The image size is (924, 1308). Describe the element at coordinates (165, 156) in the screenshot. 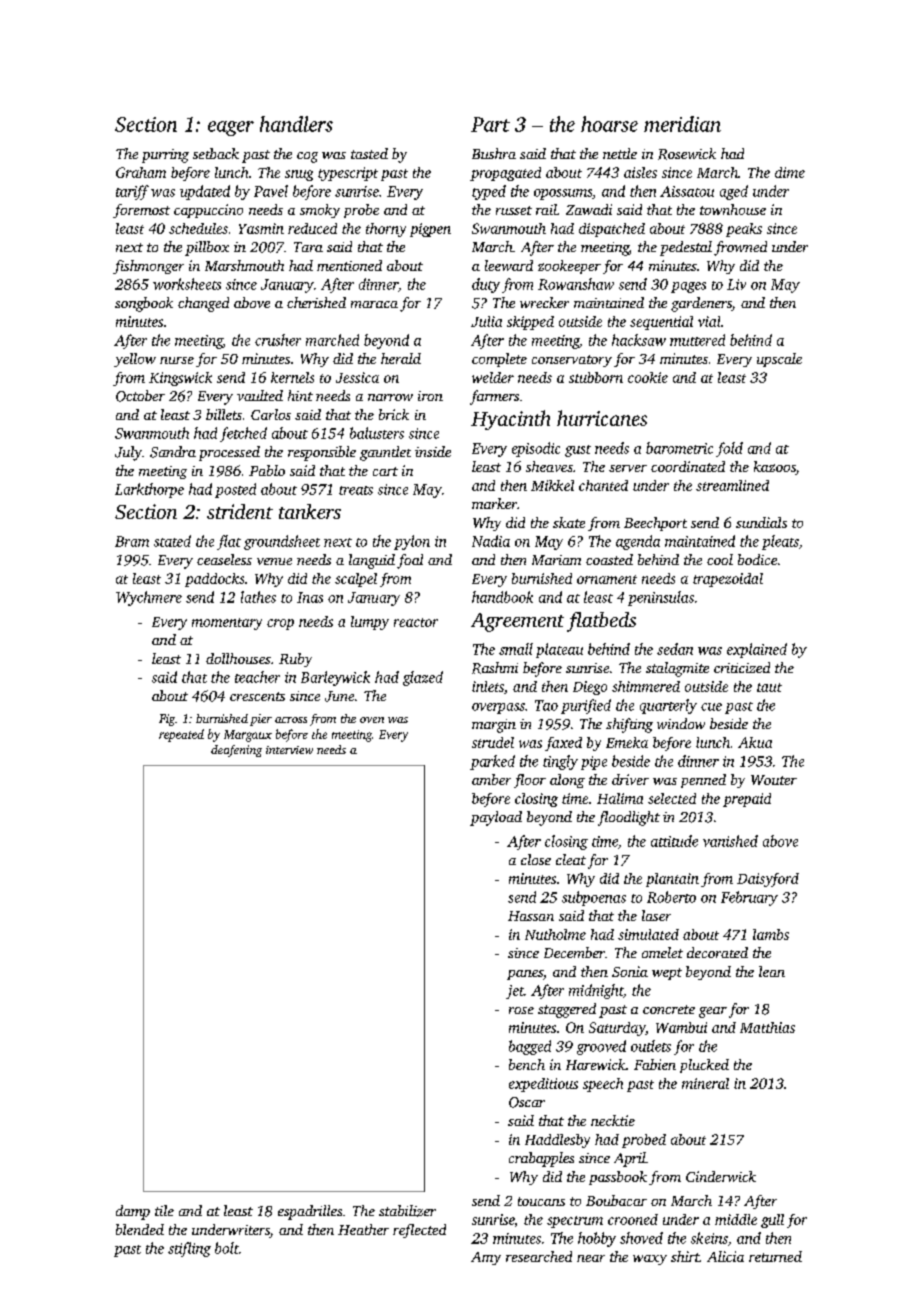

I see `purring` at that location.
